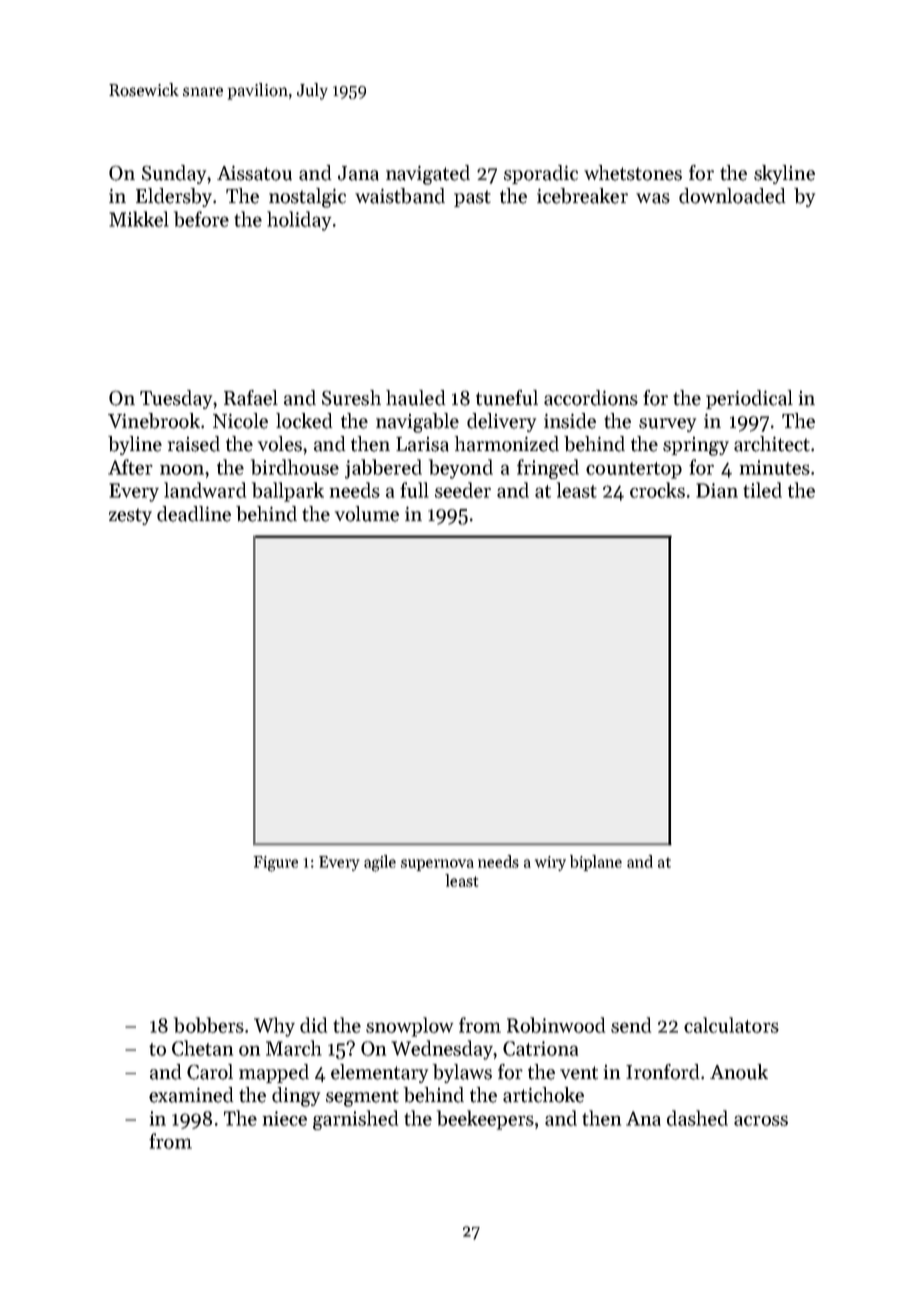  I want to click on Mikkel, so click(139, 219).
